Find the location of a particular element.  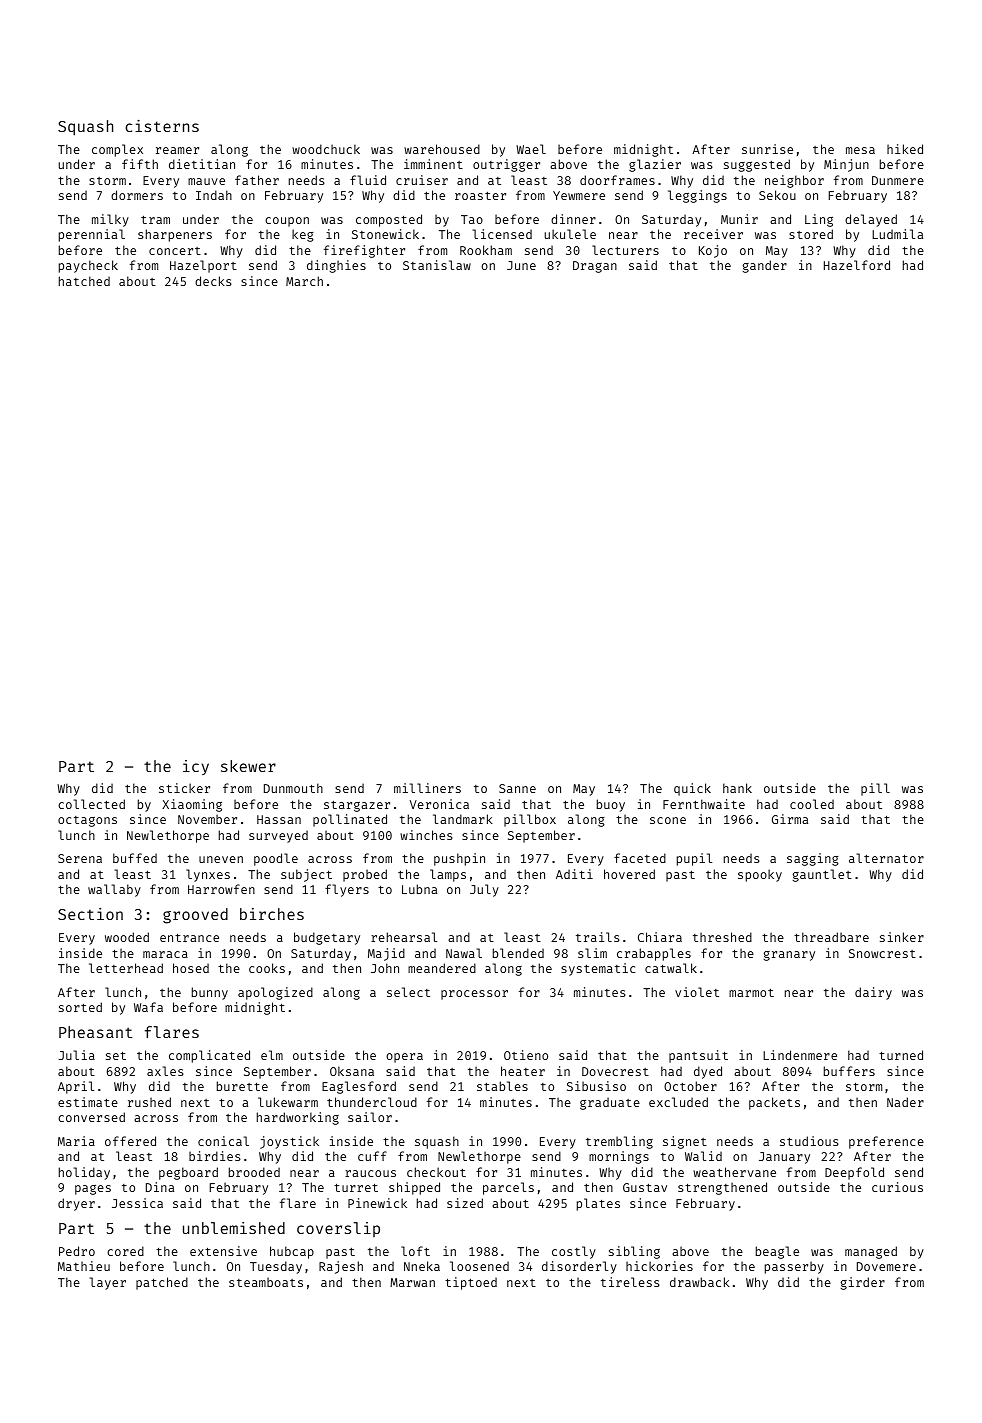

Wael is located at coordinates (531, 149).
